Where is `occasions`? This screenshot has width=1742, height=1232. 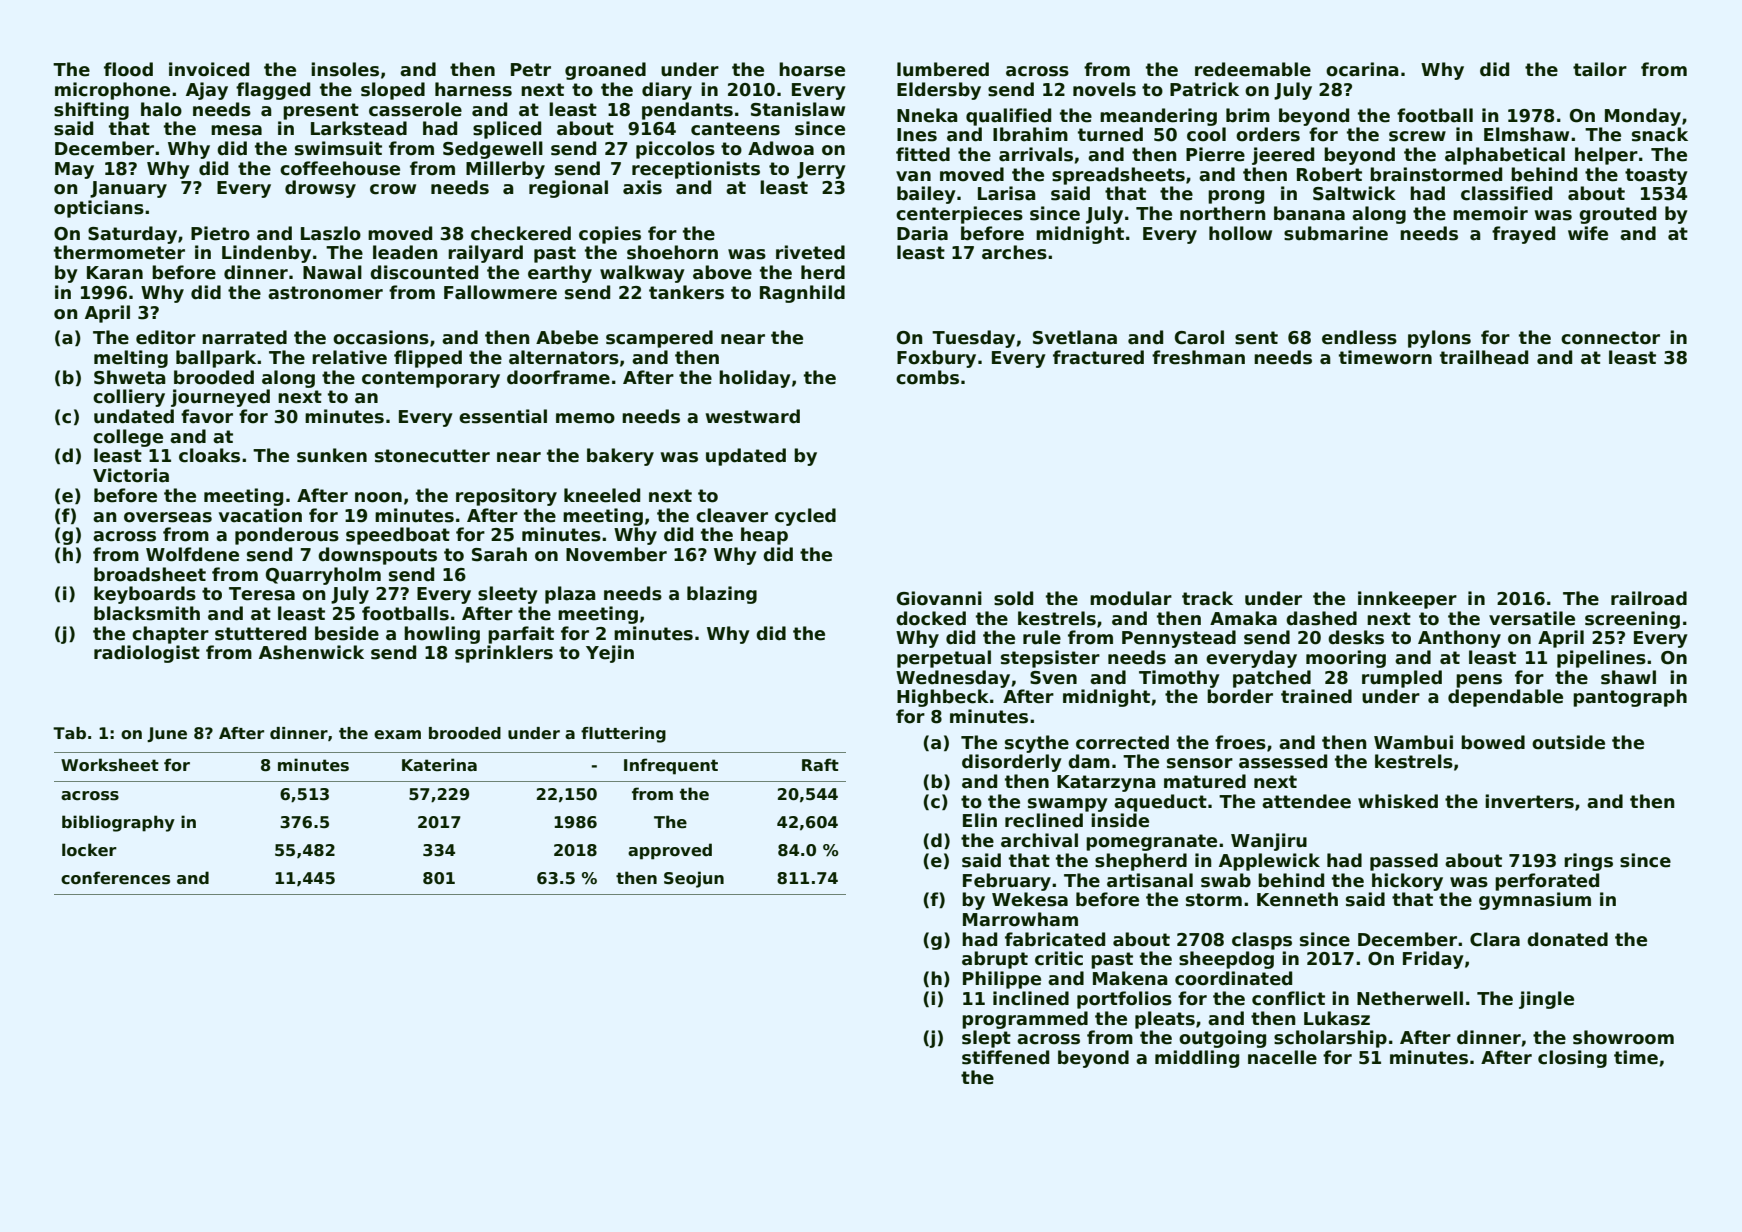
occasions is located at coordinates (381, 337).
